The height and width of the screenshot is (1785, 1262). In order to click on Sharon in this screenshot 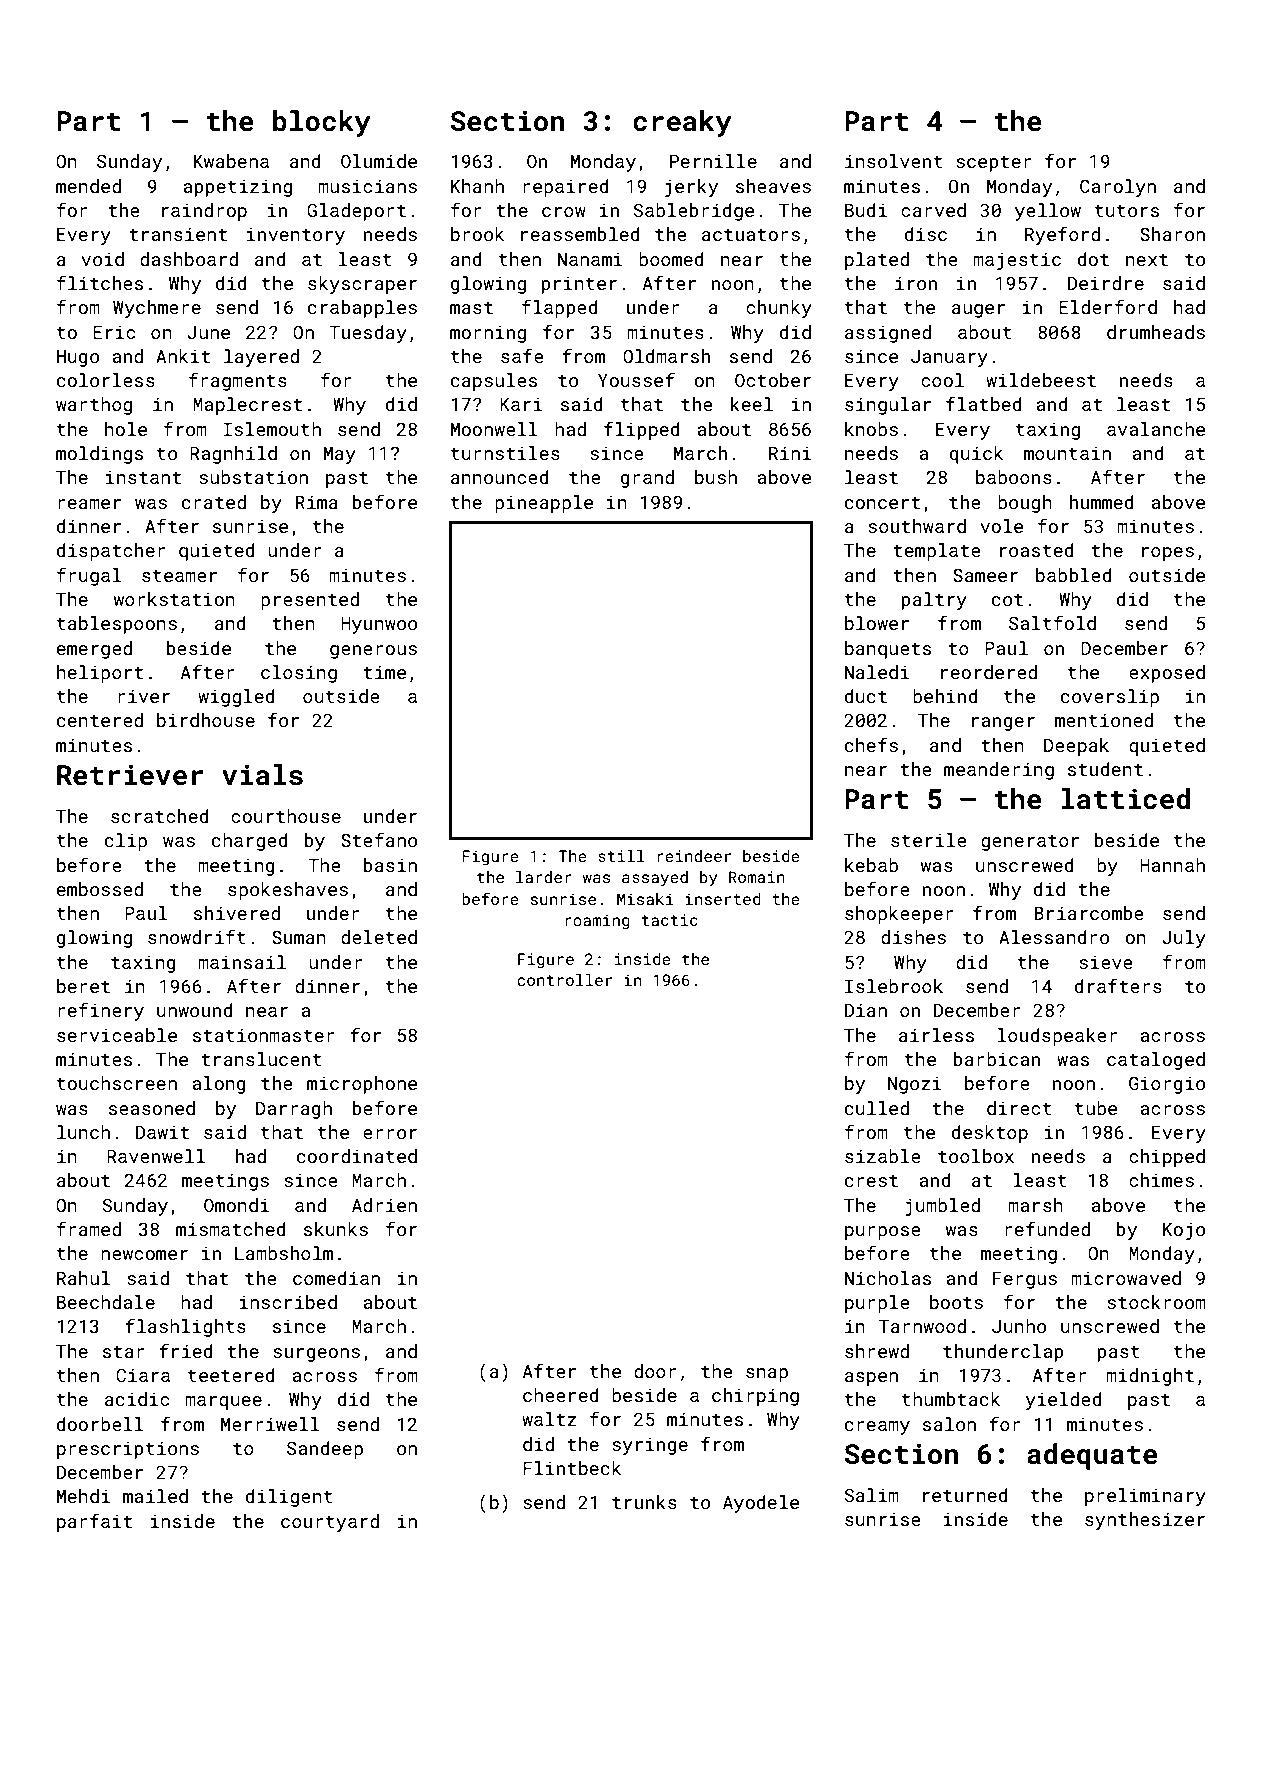, I will do `click(1172, 234)`.
